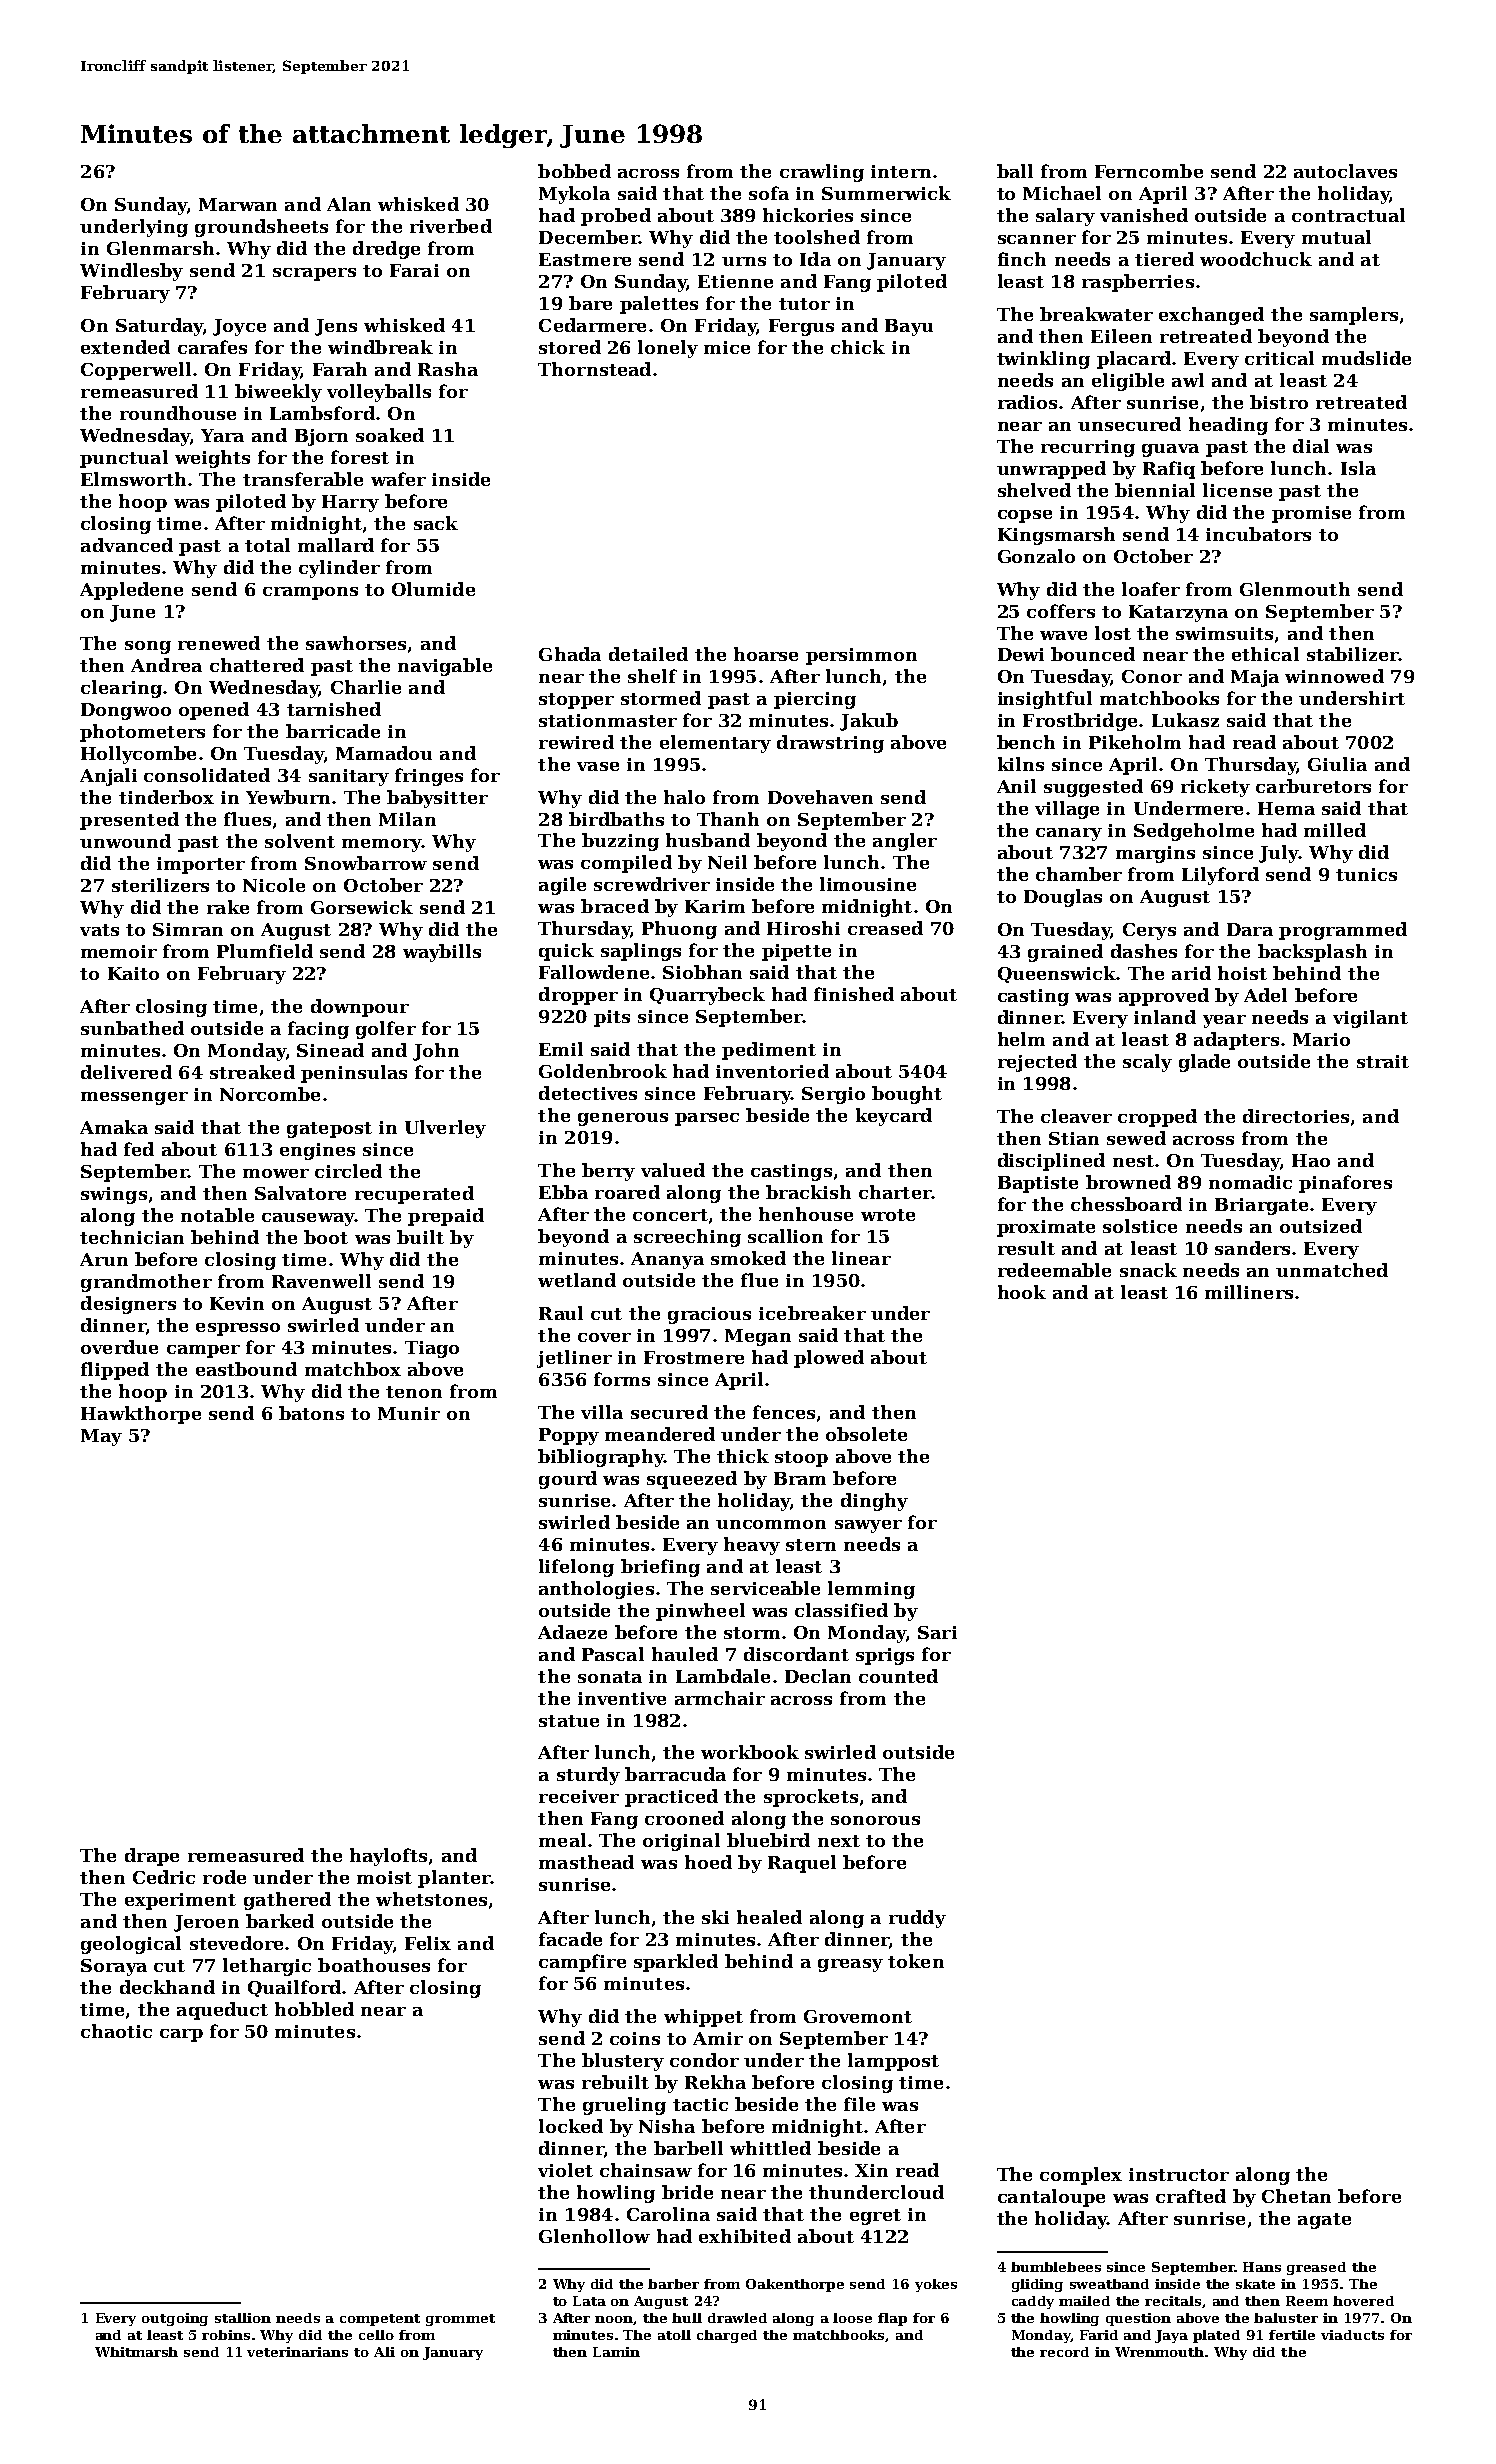  What do you see at coordinates (131, 272) in the page?
I see `Windlesby` at bounding box center [131, 272].
